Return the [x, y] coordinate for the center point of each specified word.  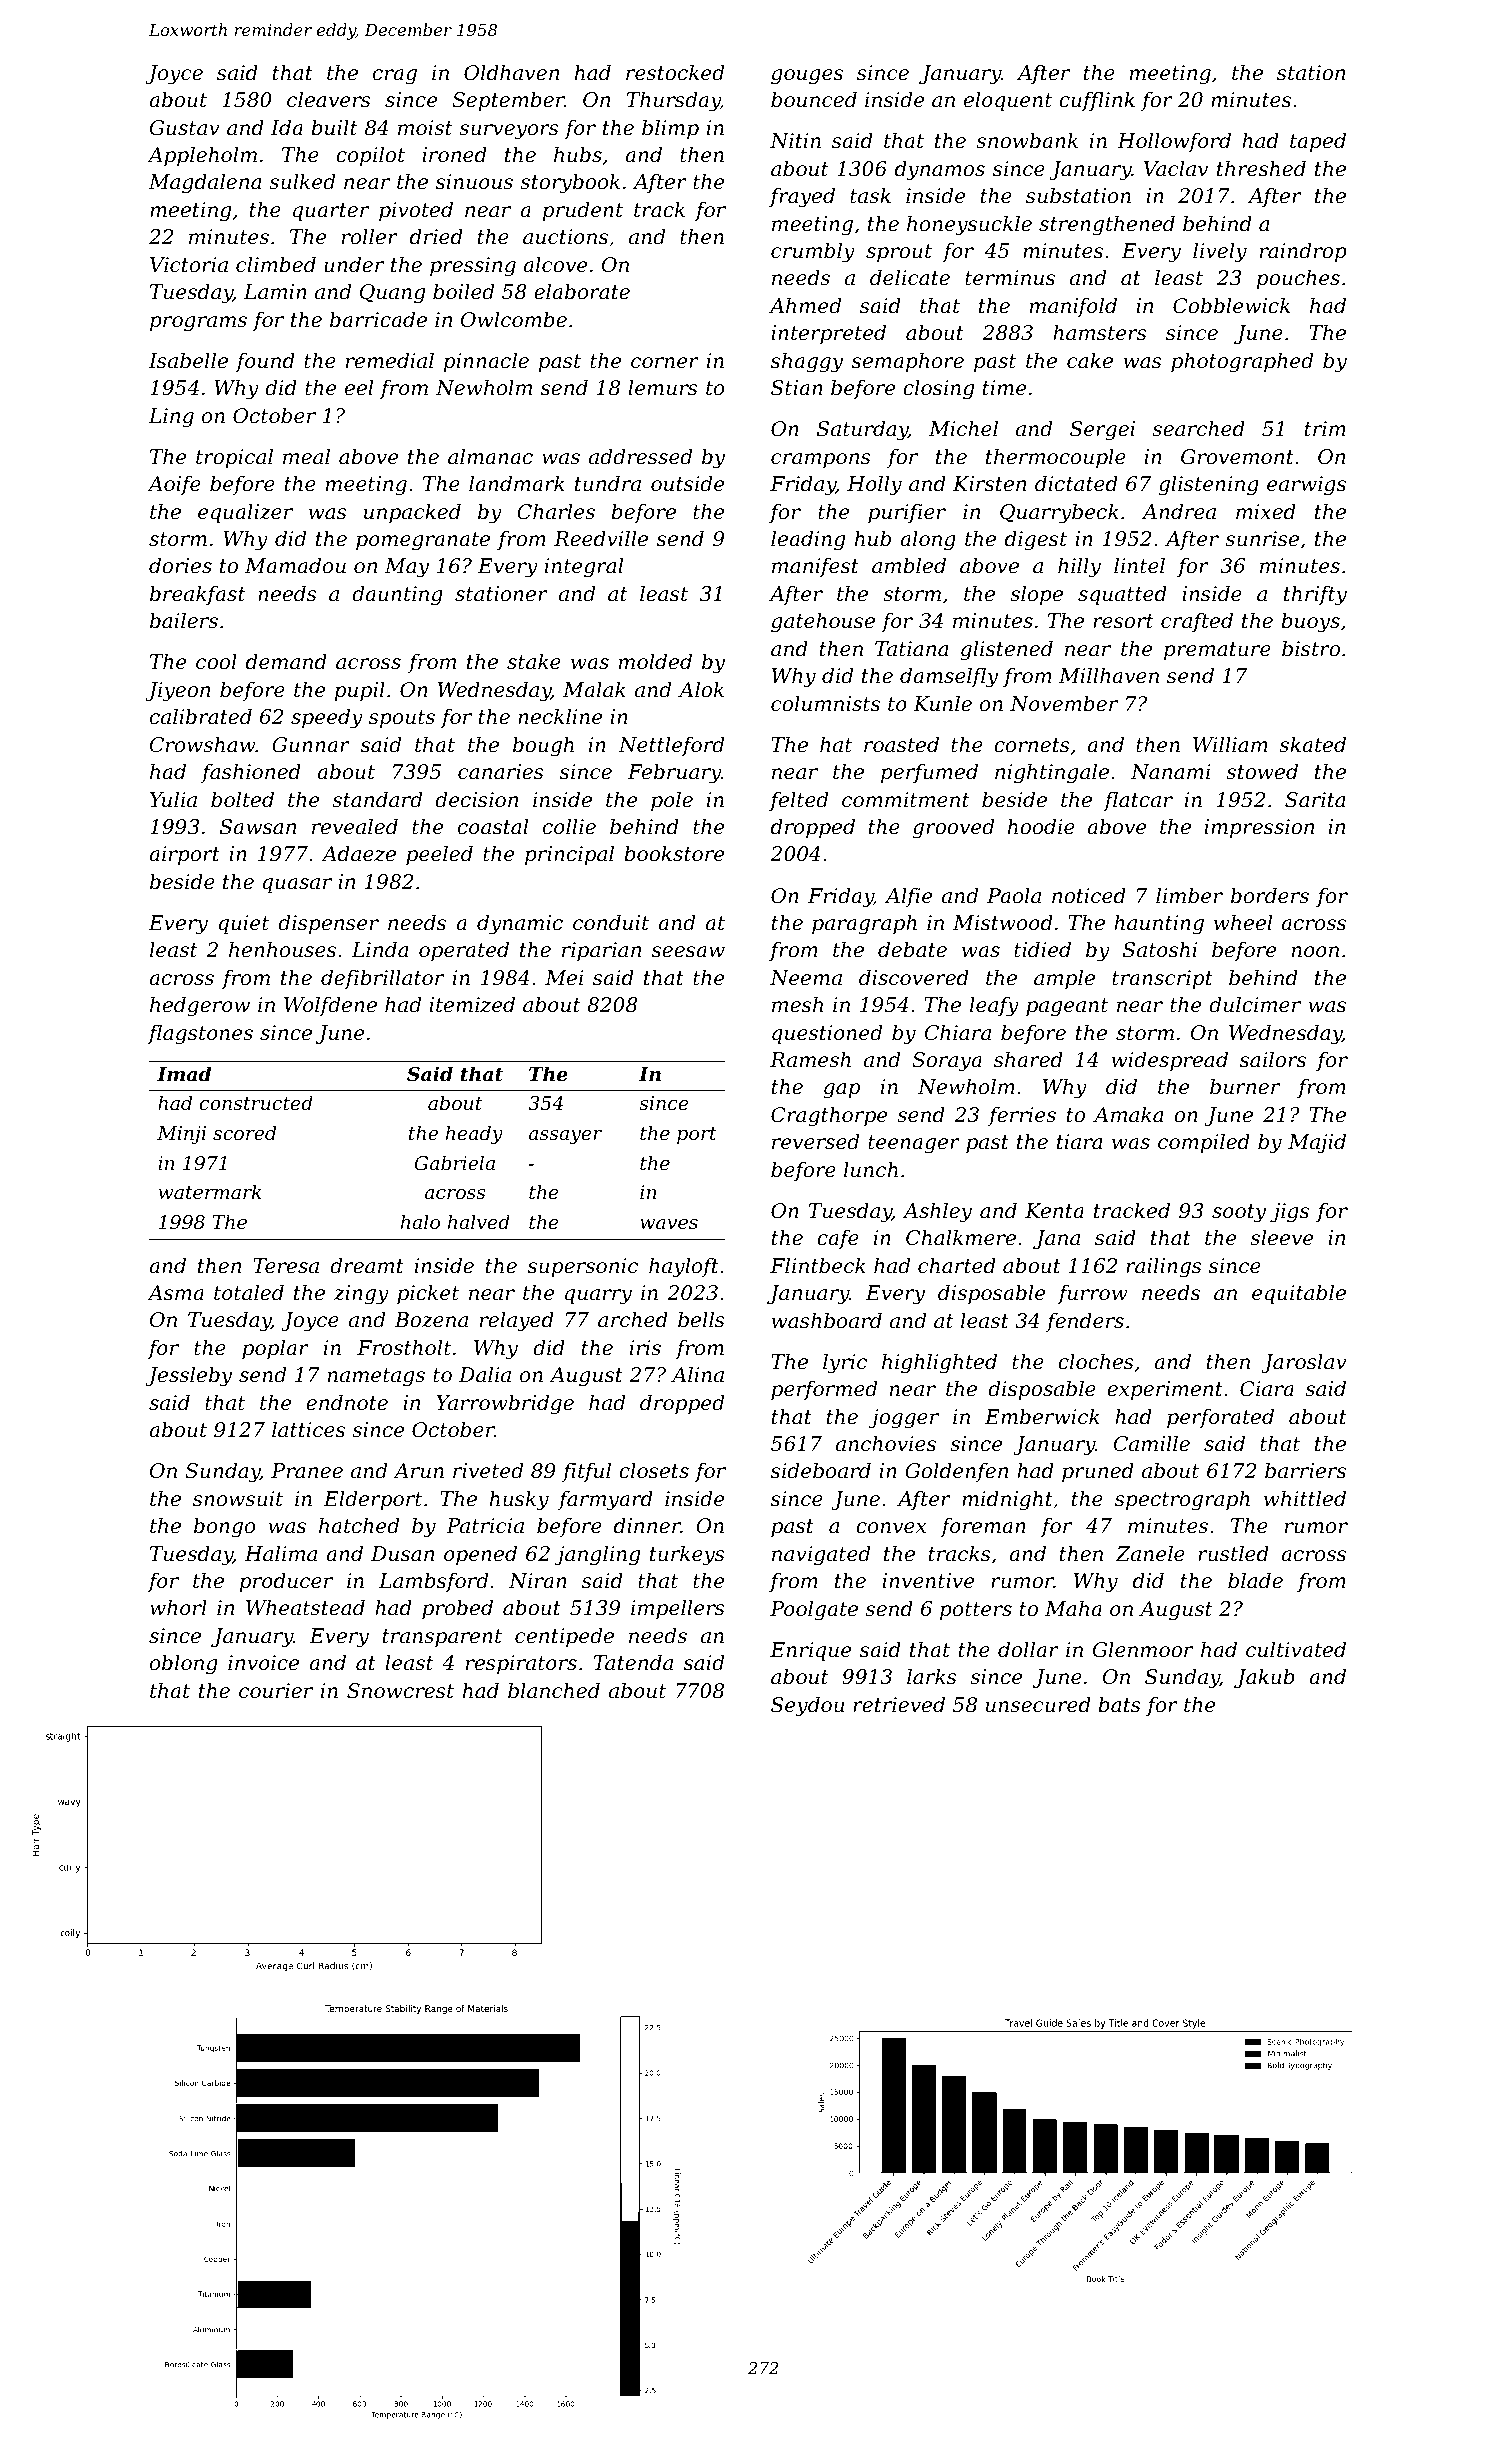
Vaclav [1176, 168]
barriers [1305, 1470]
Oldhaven [511, 72]
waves [669, 1224]
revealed [355, 826]
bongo [224, 1527]
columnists [825, 703]
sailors [1273, 1059]
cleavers [329, 99]
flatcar [1138, 801]
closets [654, 1470]
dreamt [367, 1265]
